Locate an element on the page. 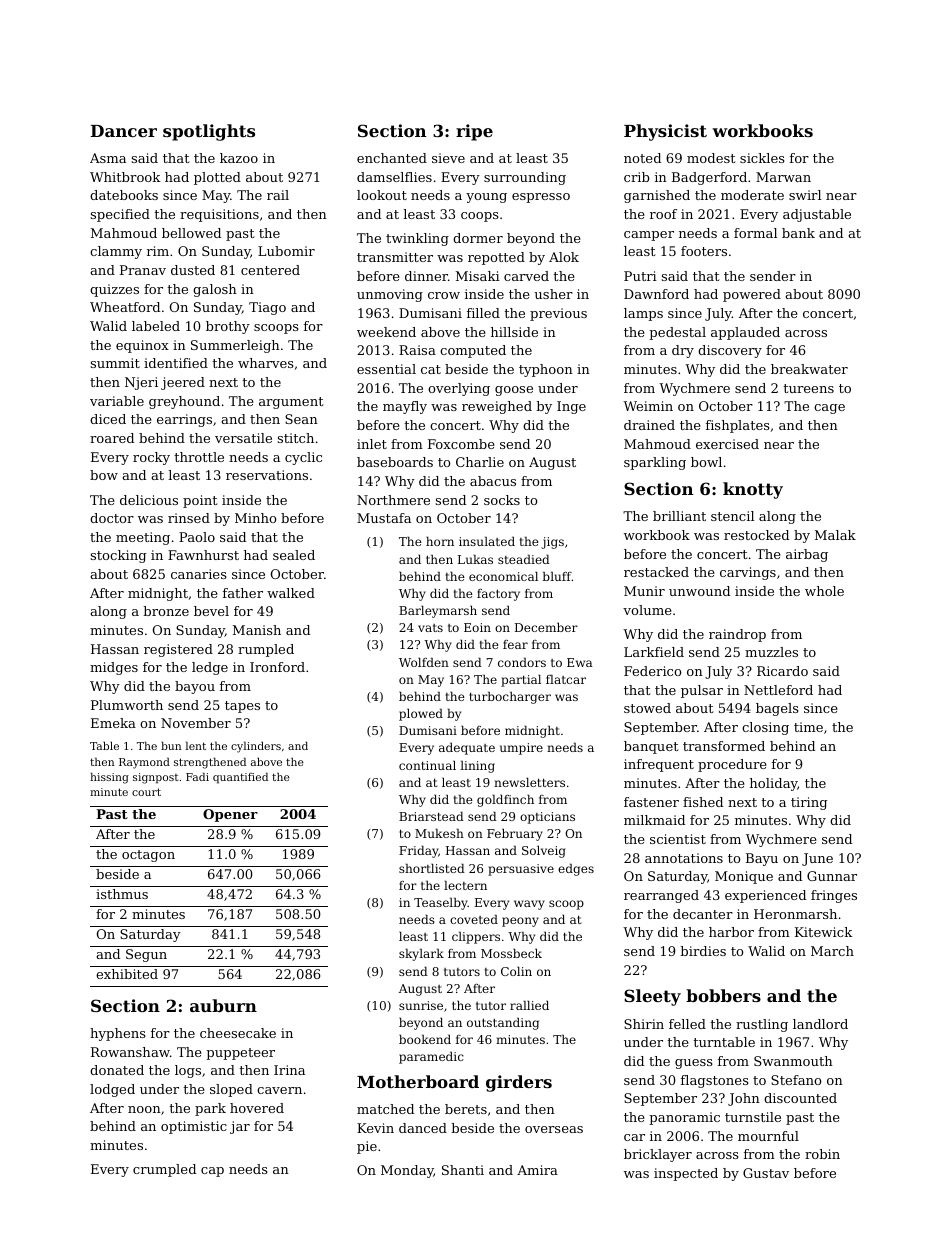 This document has height=1233, width=952. pie is located at coordinates (367, 1147).
